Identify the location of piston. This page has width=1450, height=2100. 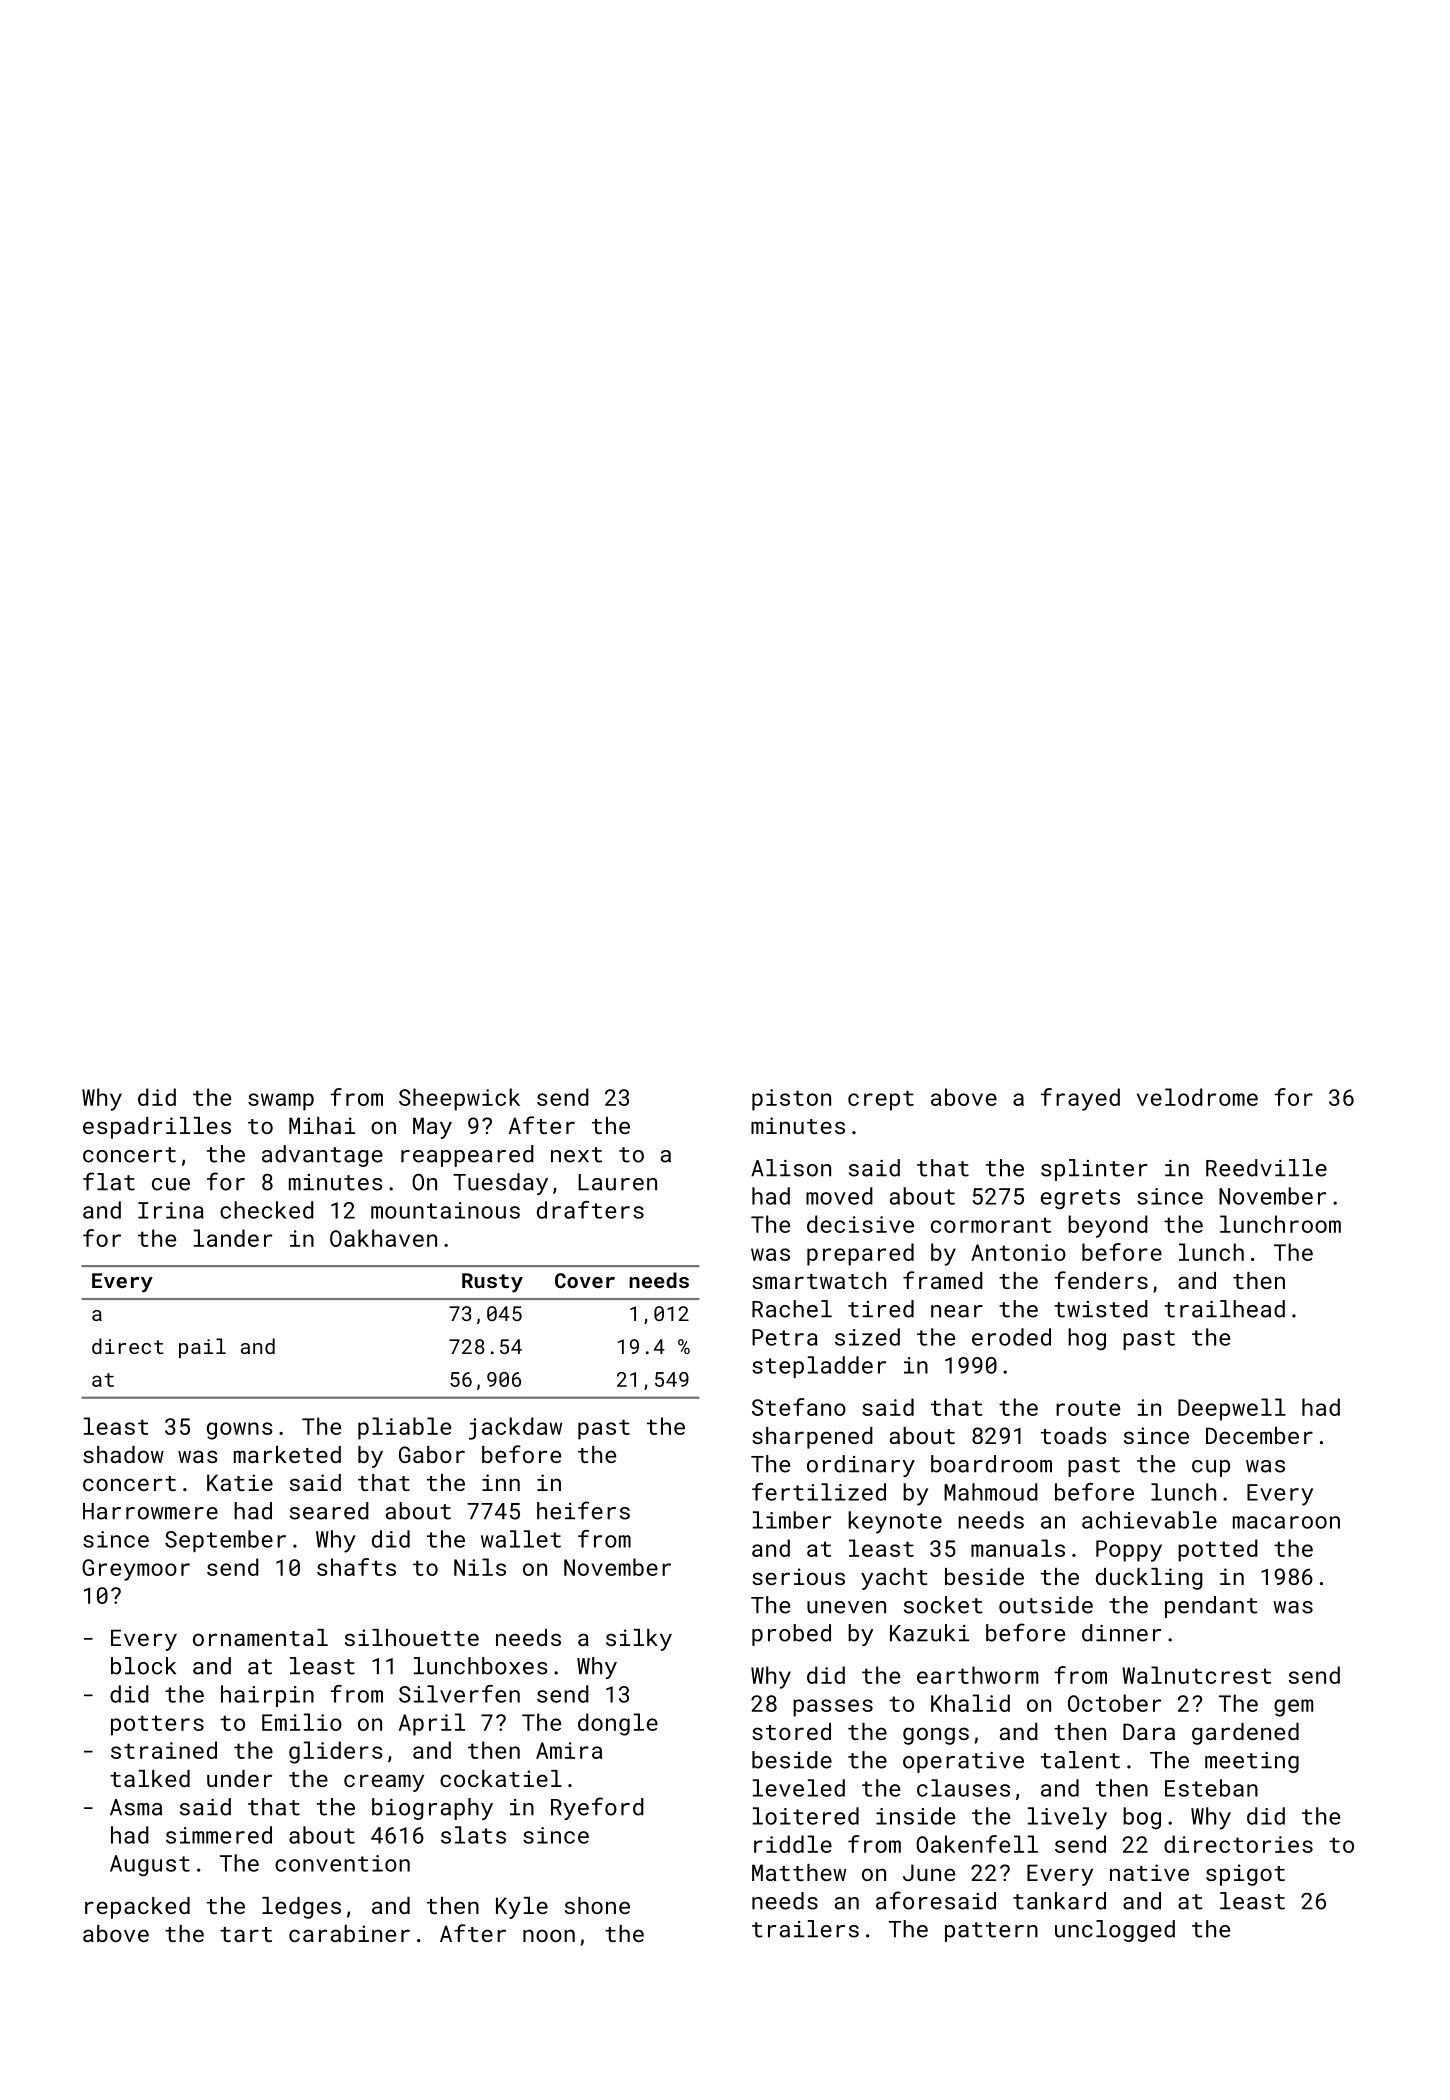
(791, 1100).
